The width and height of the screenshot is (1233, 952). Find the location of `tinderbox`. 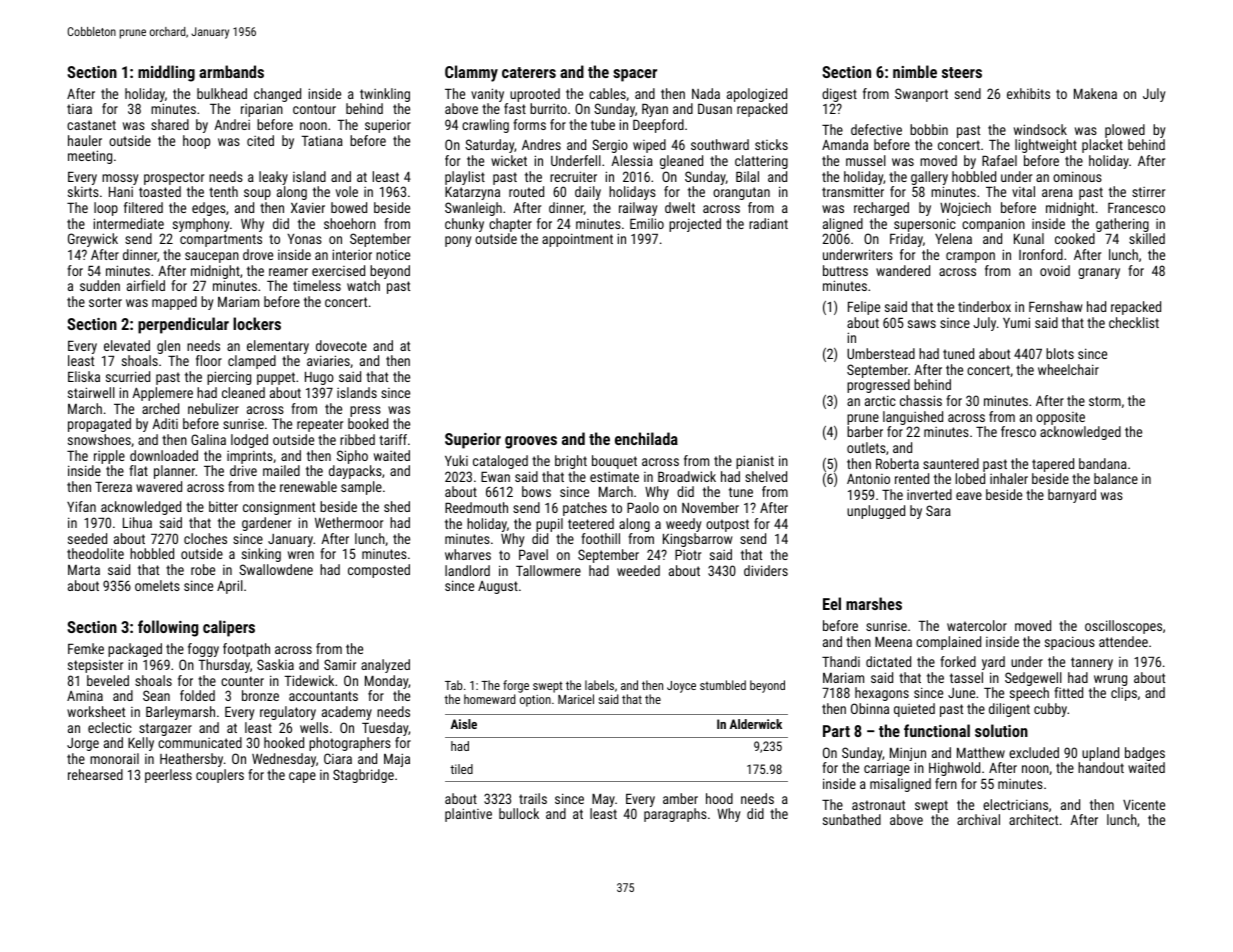

tinderbox is located at coordinates (984, 306).
